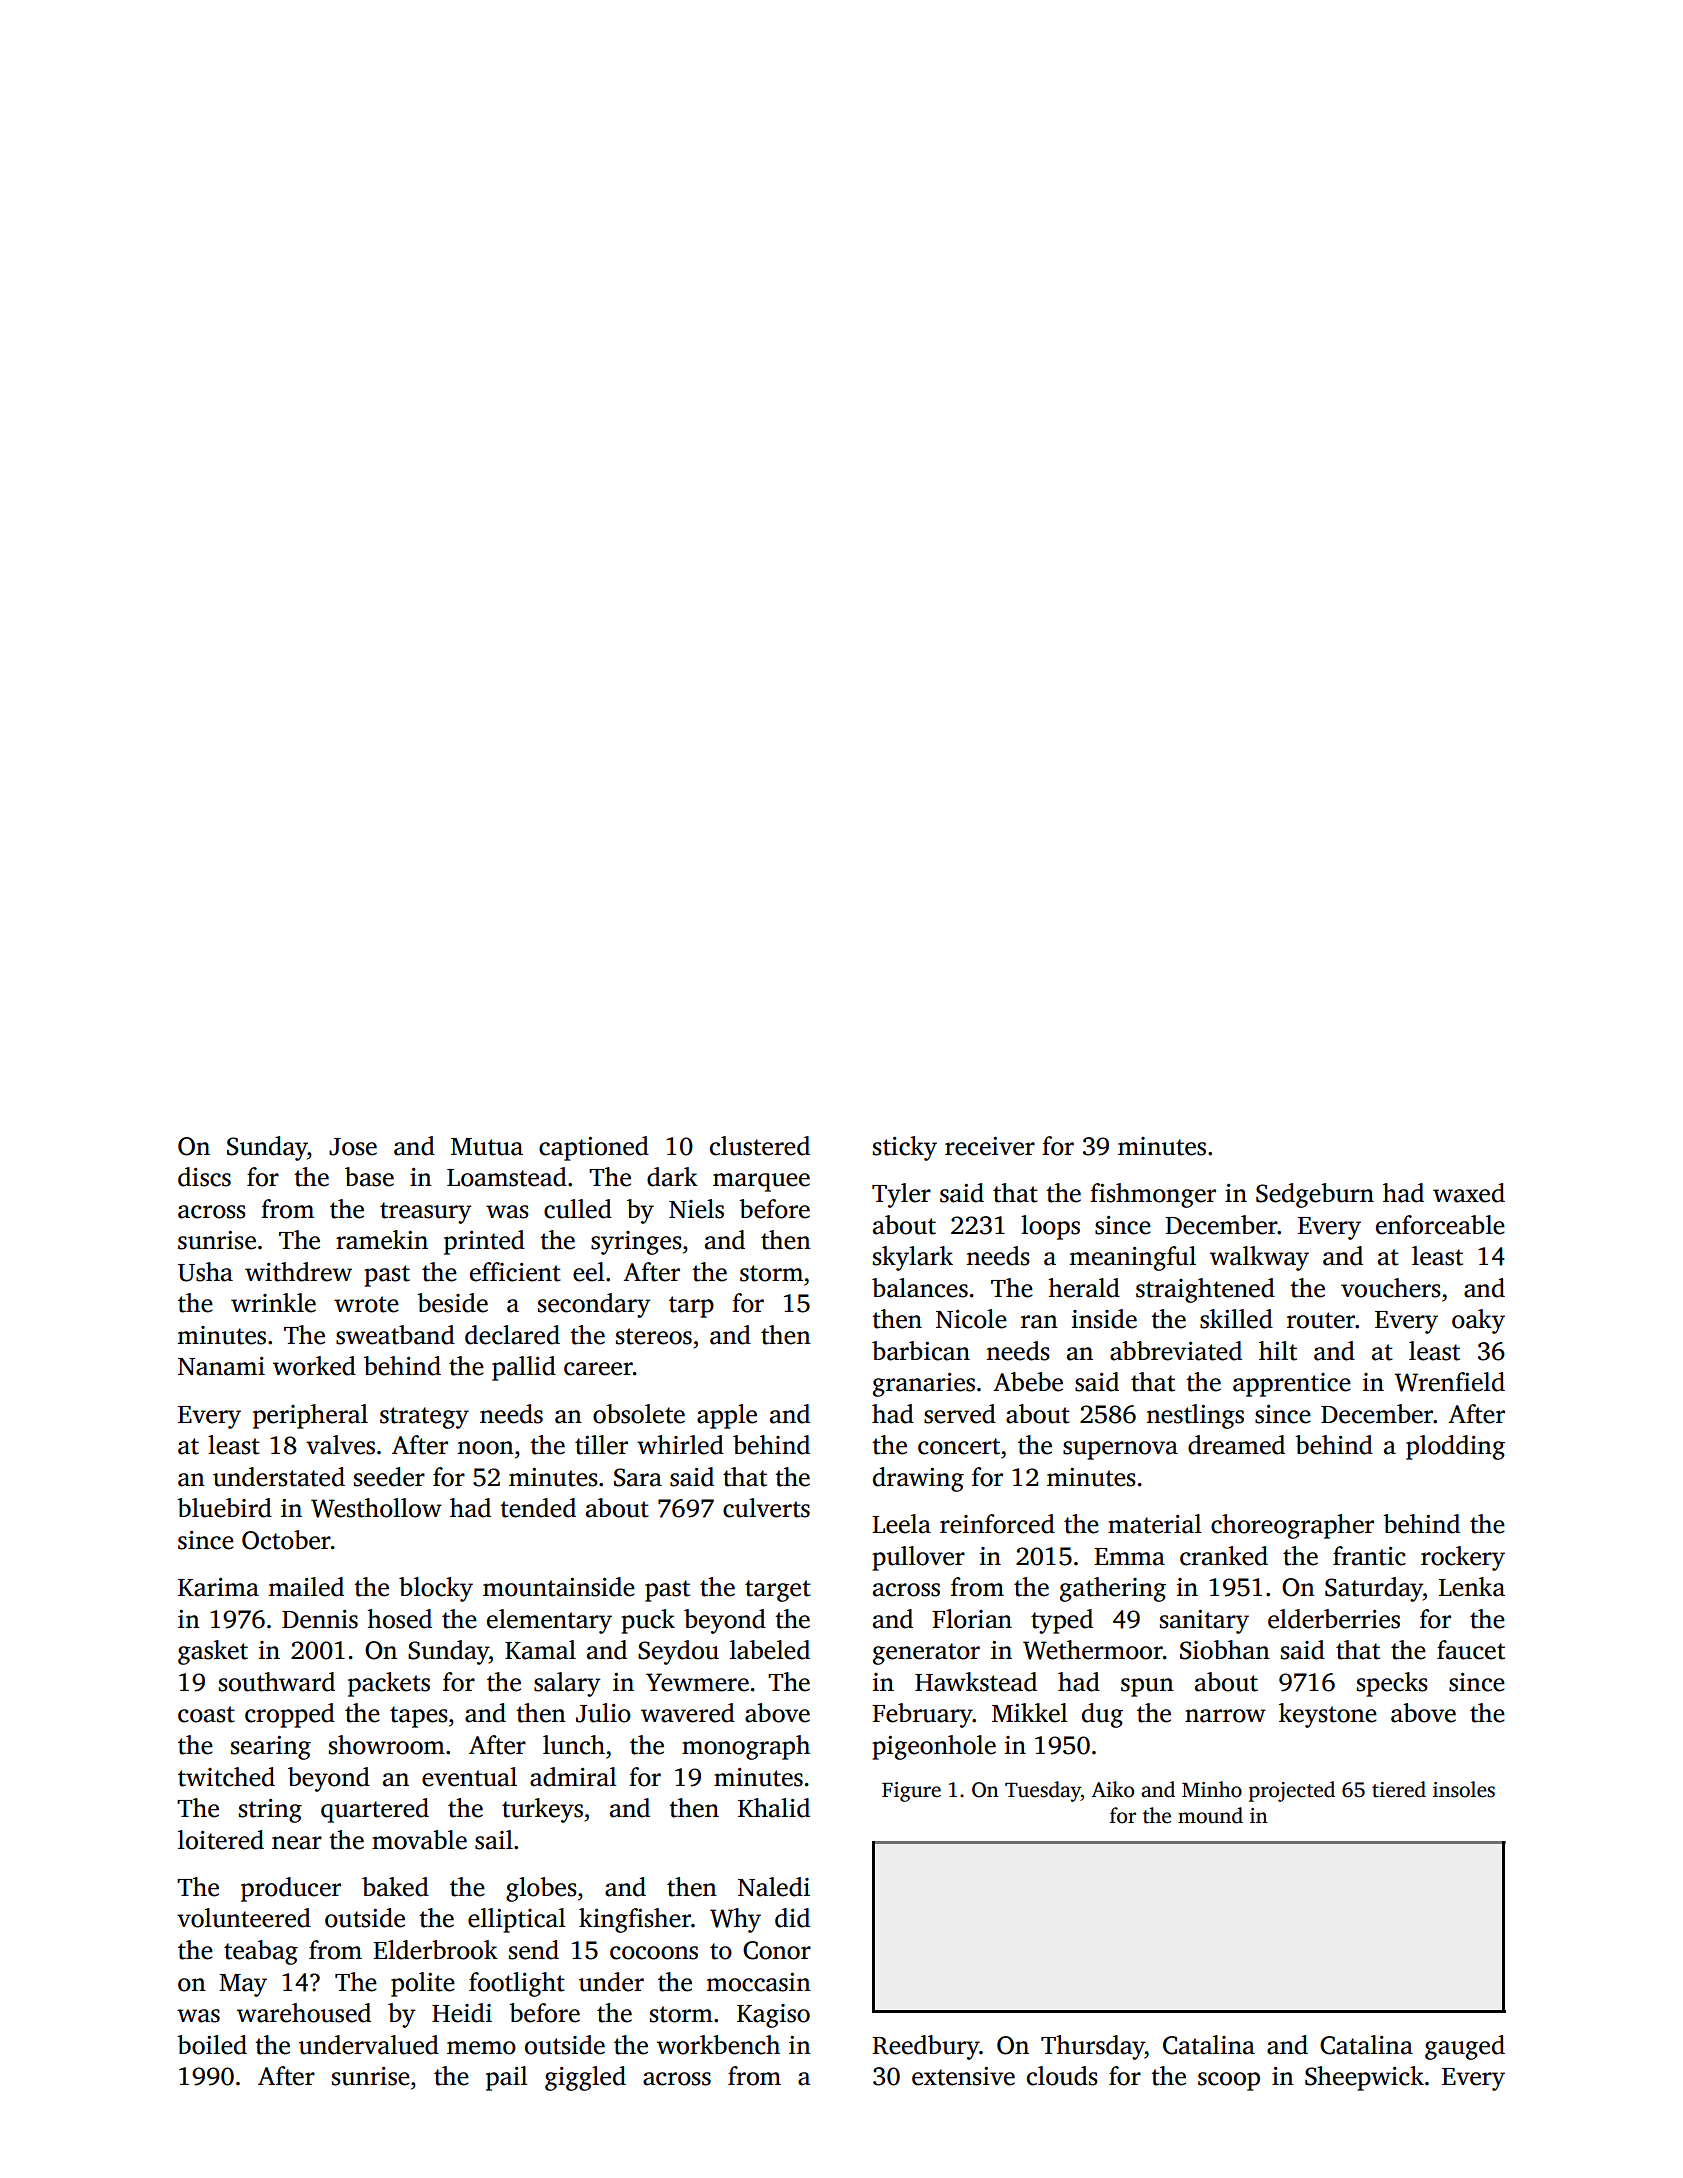 This screenshot has height=2178, width=1683. What do you see at coordinates (594, 1148) in the screenshot?
I see `captioned` at bounding box center [594, 1148].
